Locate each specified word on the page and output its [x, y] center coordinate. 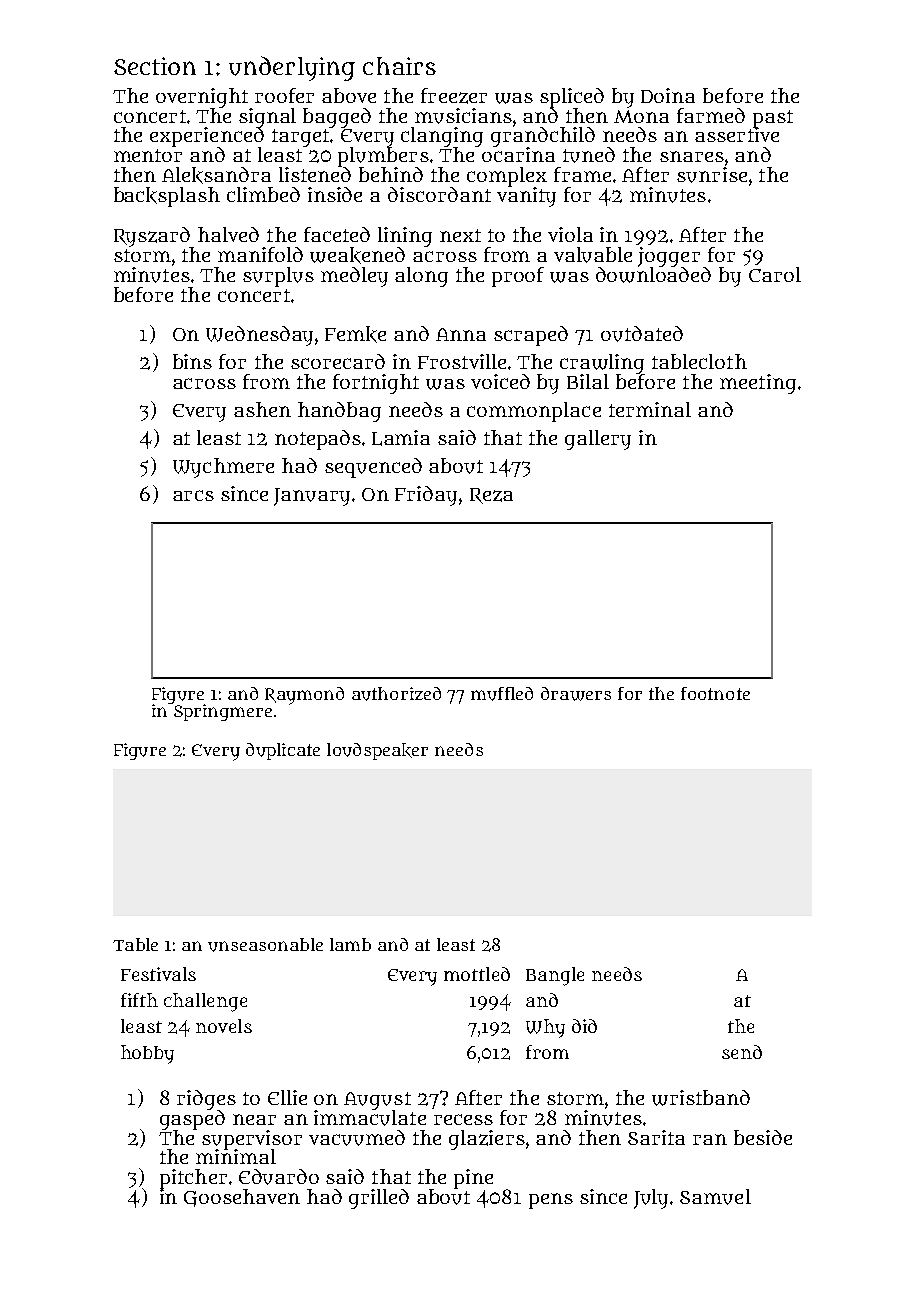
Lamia [401, 438]
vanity [526, 197]
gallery [598, 440]
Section [155, 66]
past [773, 118]
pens [551, 1201]
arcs [193, 495]
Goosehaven [242, 1198]
